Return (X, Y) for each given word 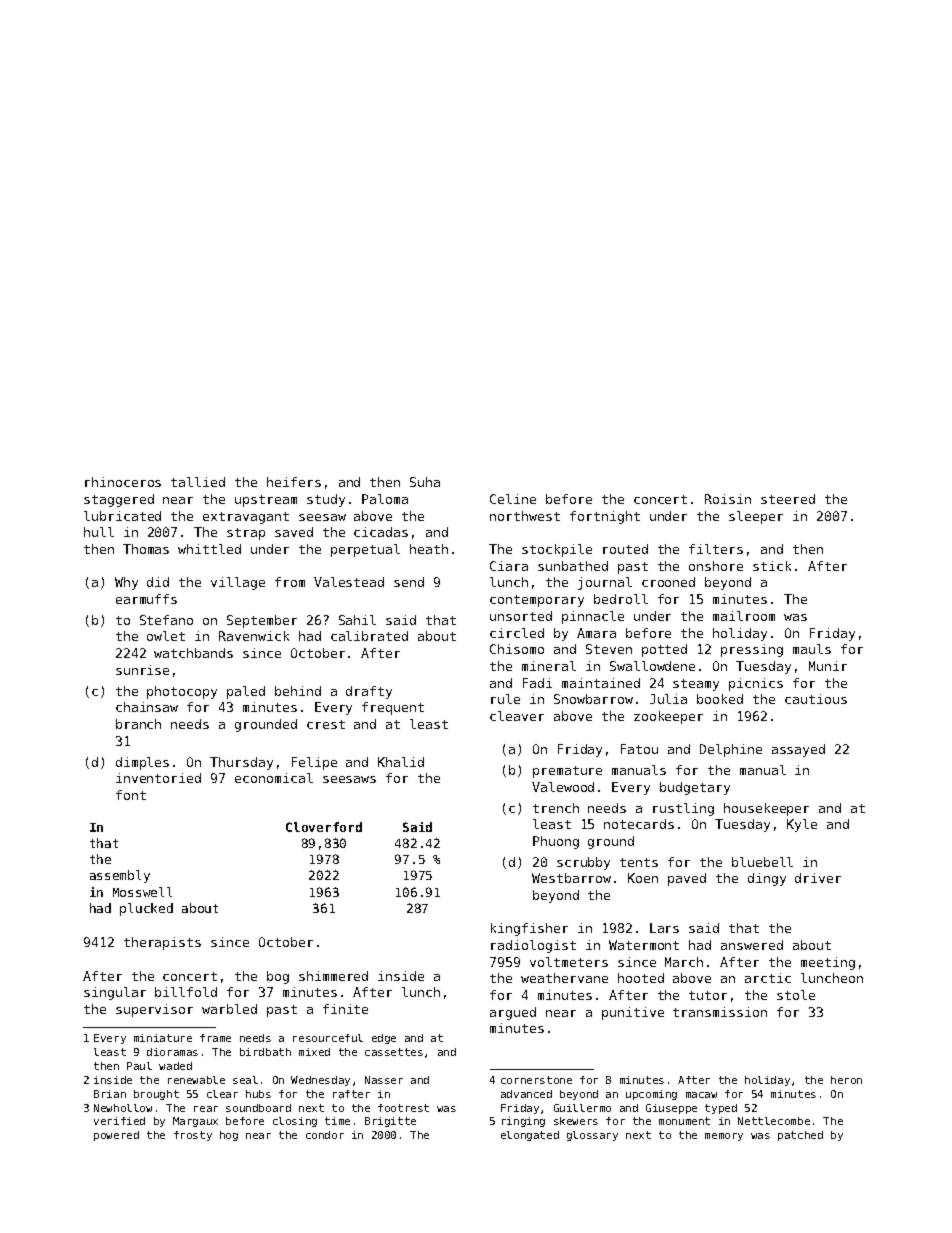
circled (517, 633)
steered (788, 499)
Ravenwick (254, 636)
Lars (664, 928)
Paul (139, 1066)
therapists (162, 943)
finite (345, 1009)
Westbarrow (571, 878)
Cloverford (324, 827)
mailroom (744, 616)
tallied (198, 482)
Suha (425, 482)
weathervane (564, 978)
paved (687, 879)
